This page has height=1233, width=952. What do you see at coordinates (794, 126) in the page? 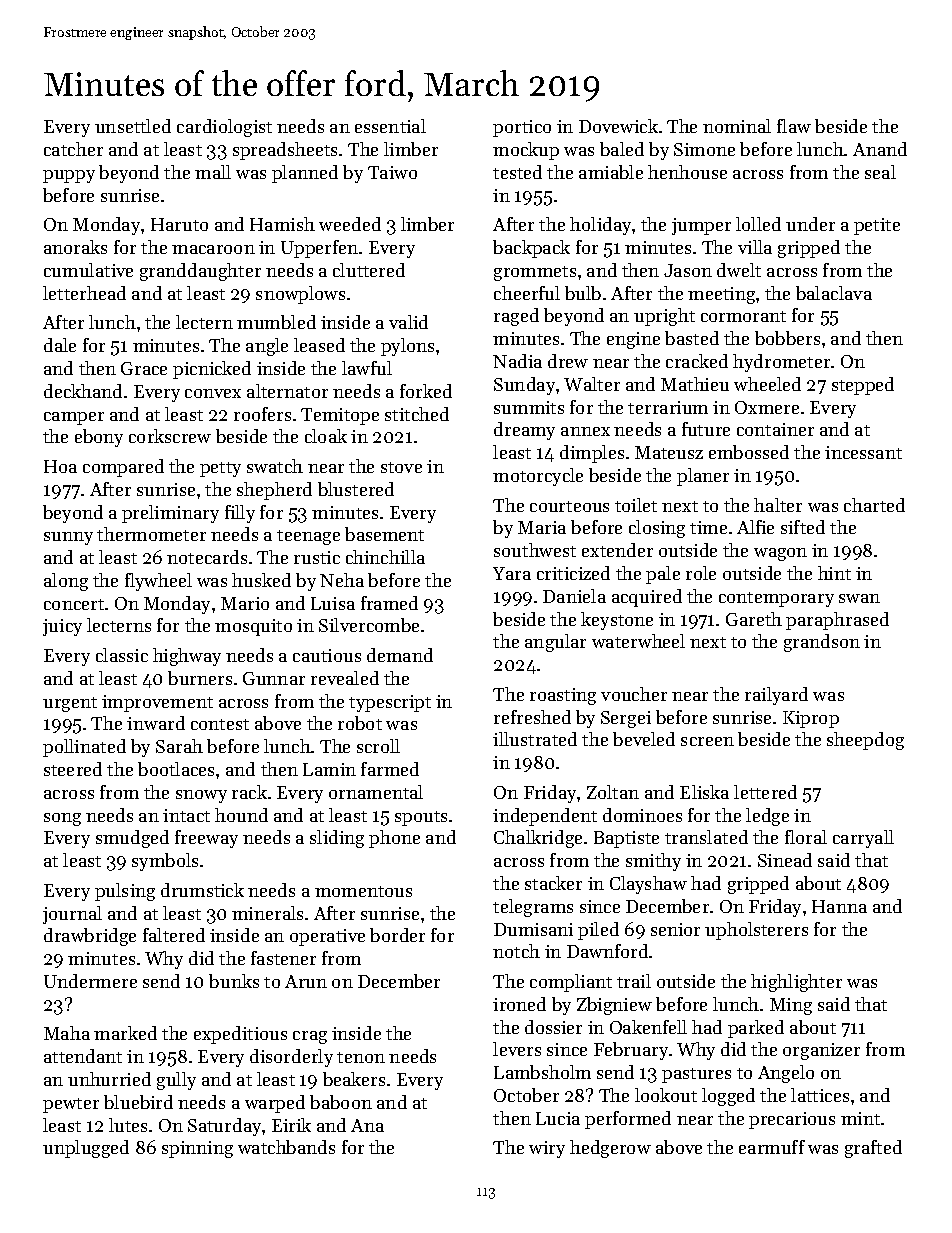
I see `flaw` at bounding box center [794, 126].
